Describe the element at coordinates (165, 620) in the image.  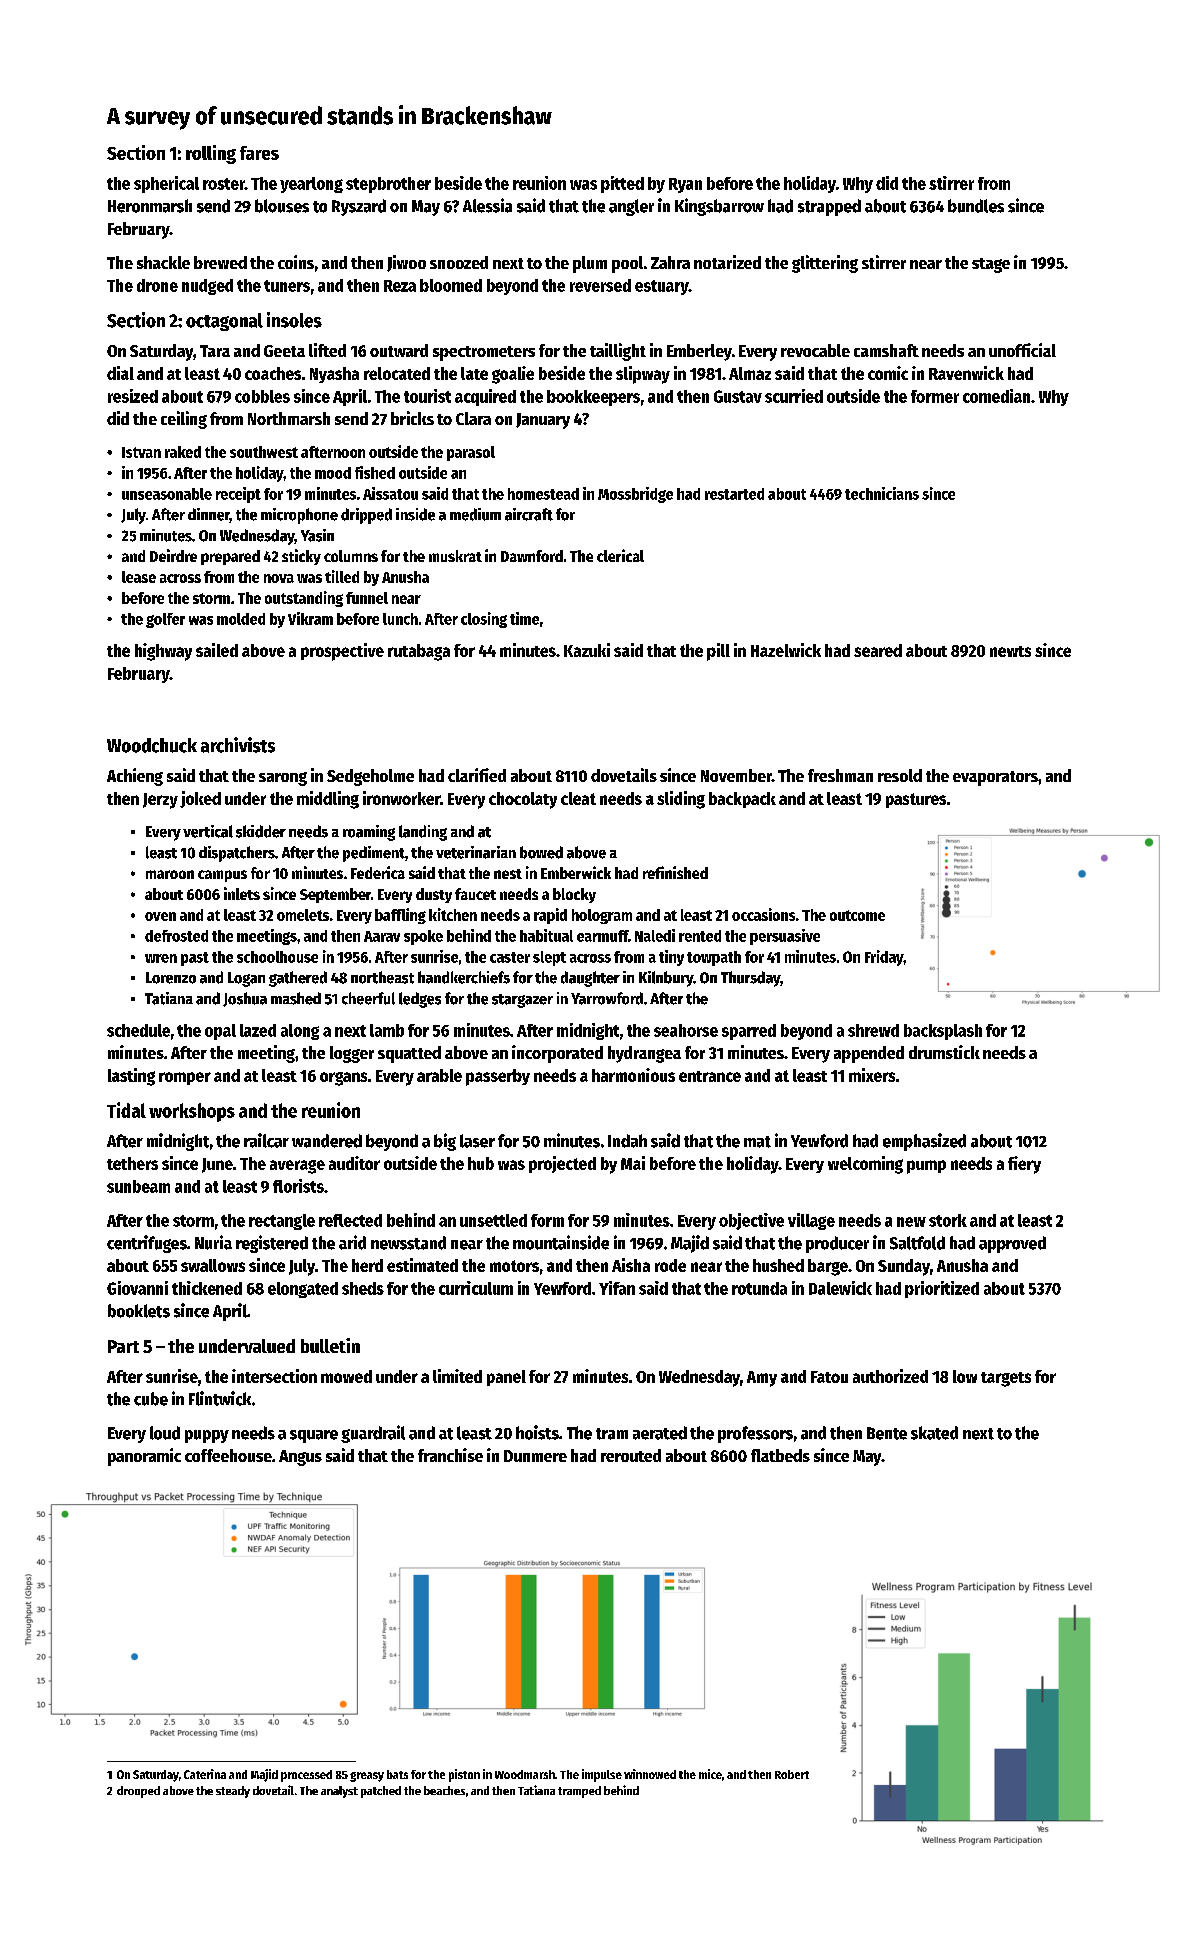
I see `golfer` at that location.
